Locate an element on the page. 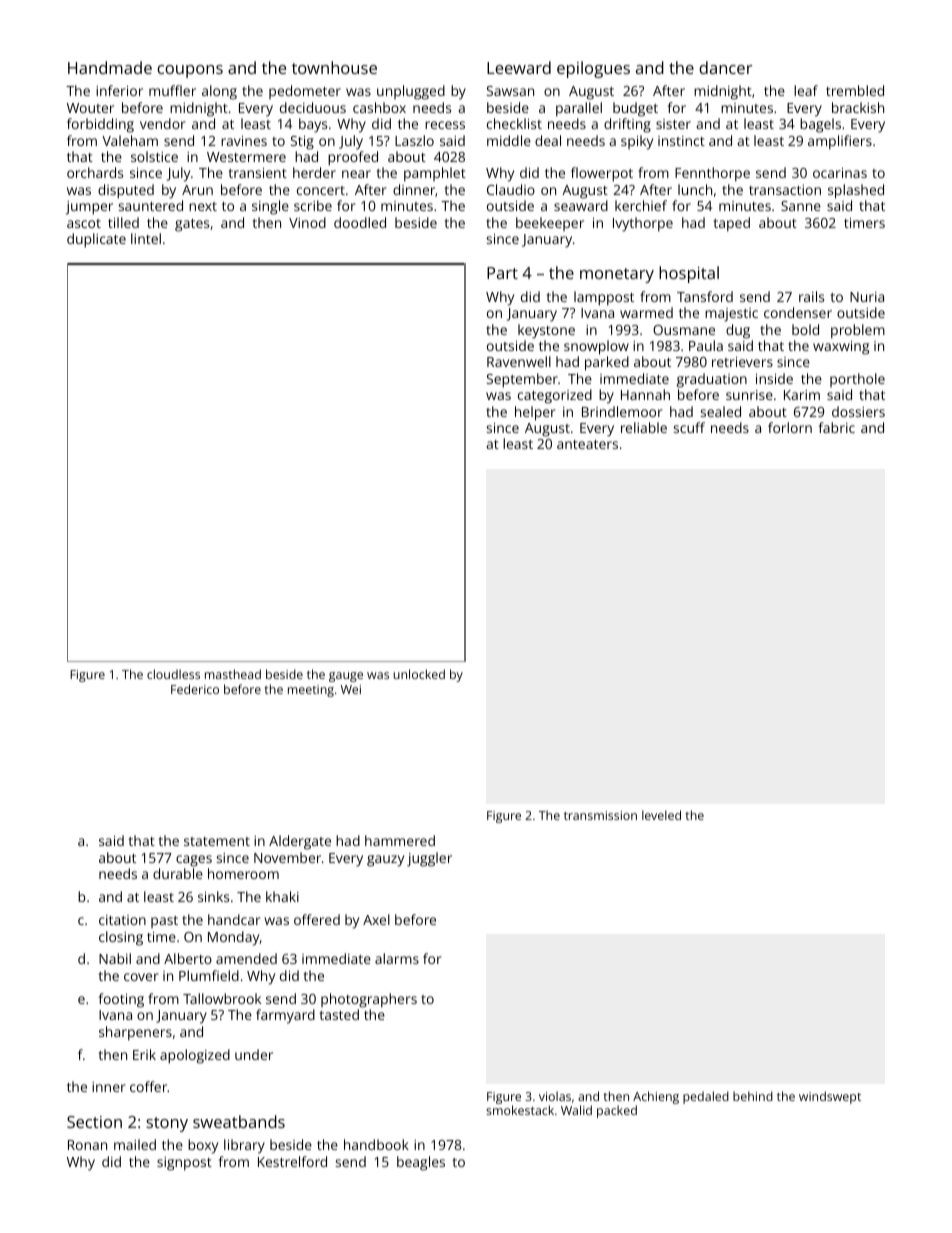  unplugged is located at coordinates (411, 92).
